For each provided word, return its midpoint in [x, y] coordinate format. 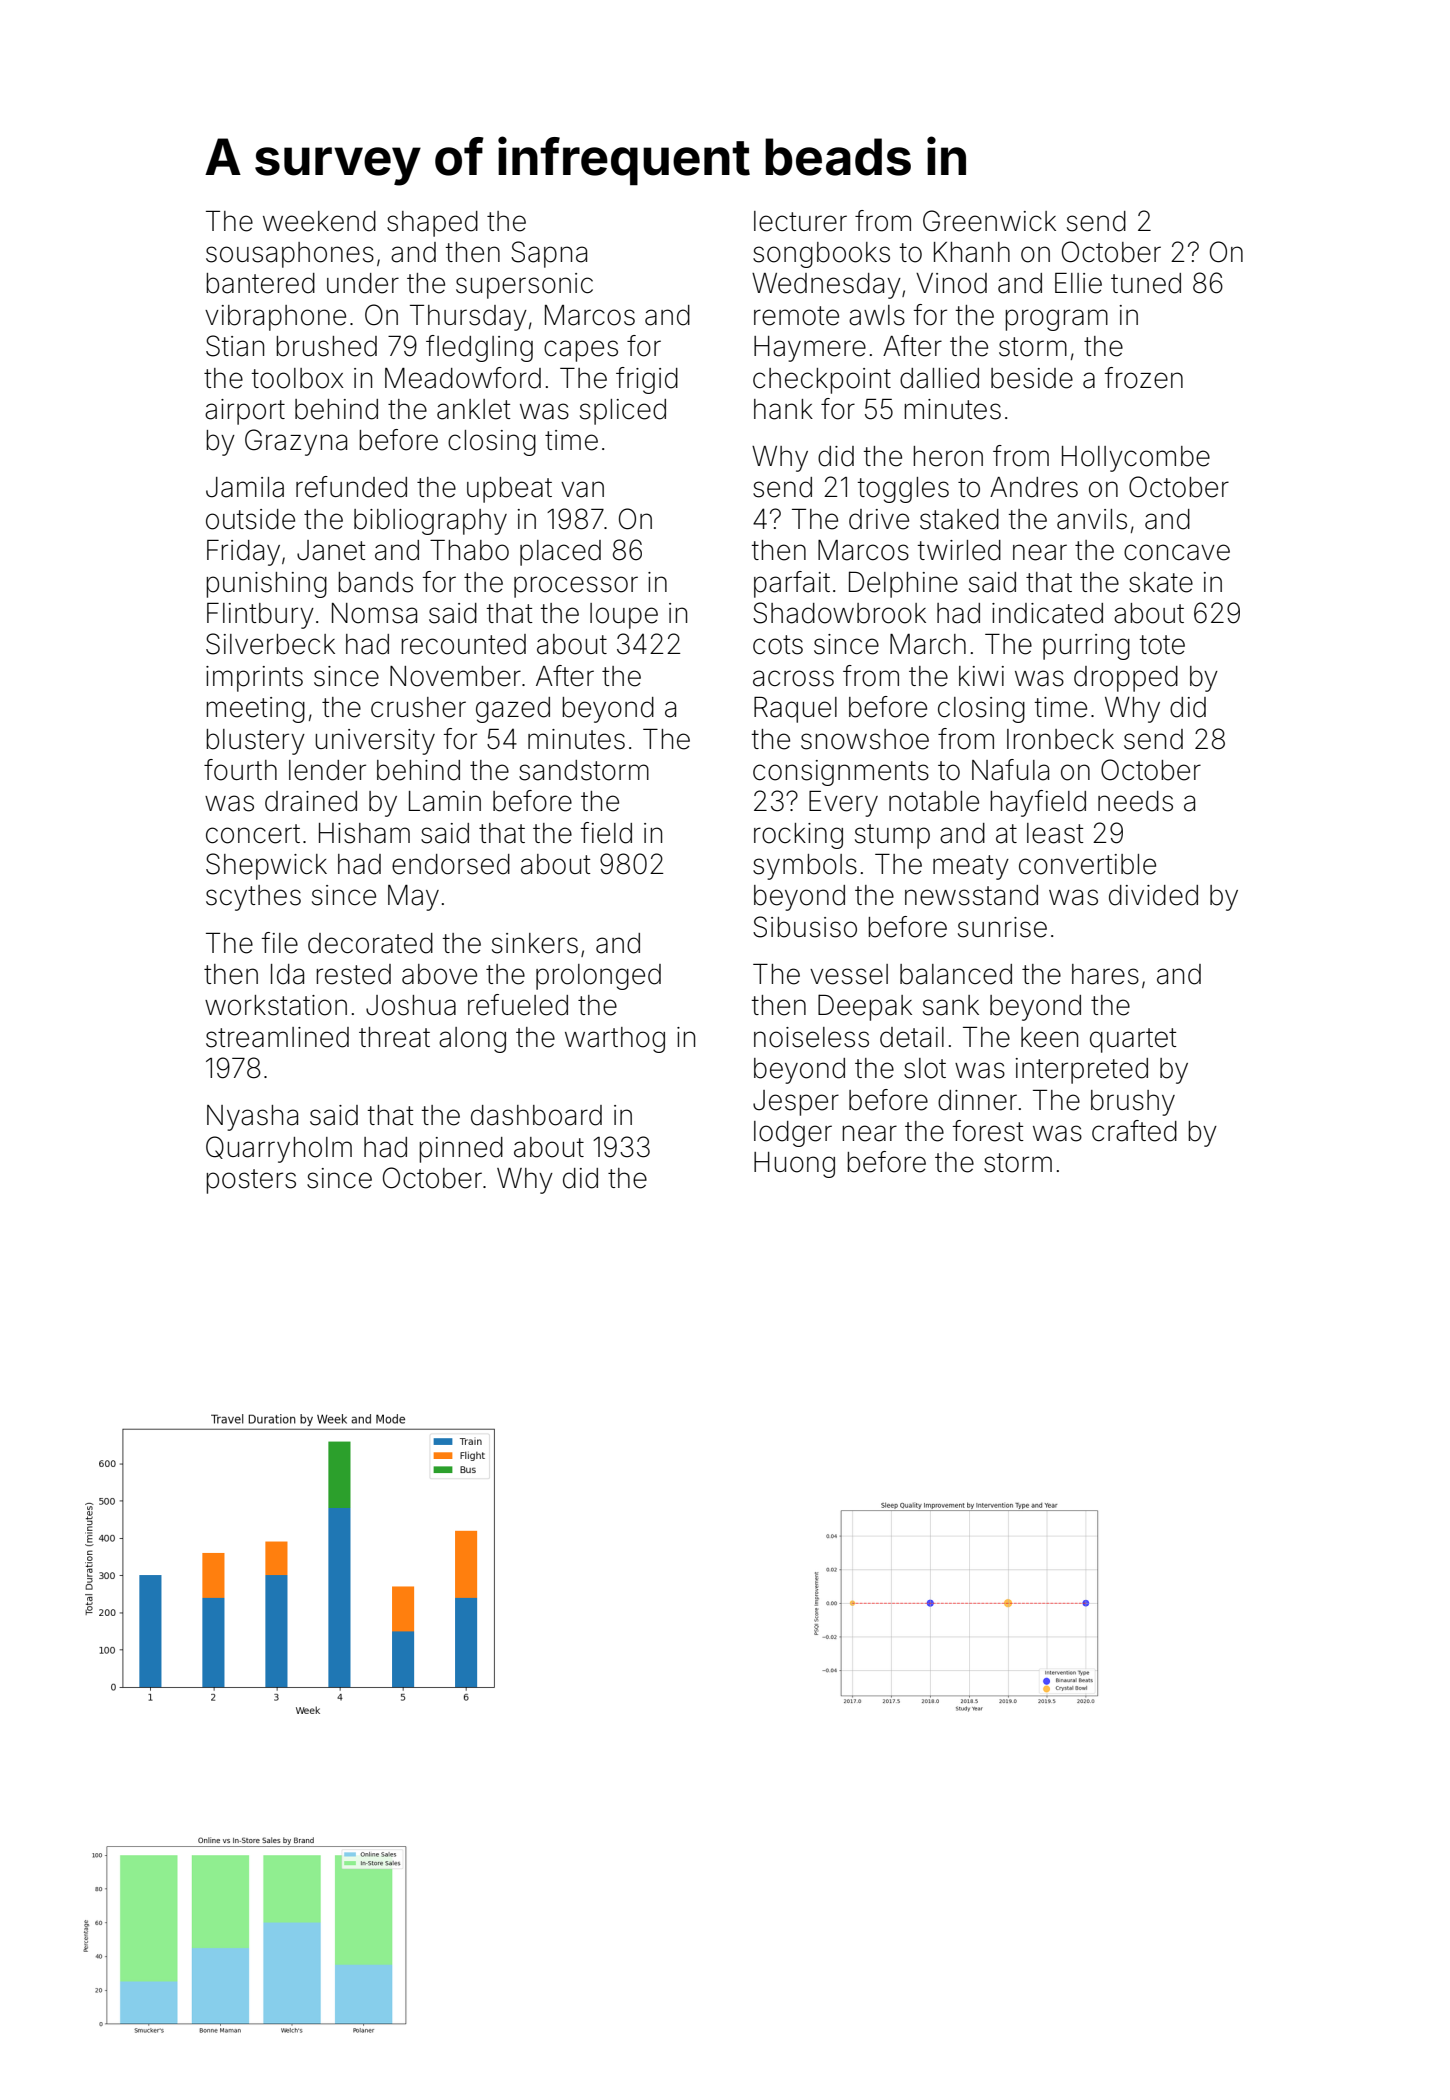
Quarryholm [279, 1149]
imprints [254, 679]
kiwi [981, 676]
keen [1049, 1037]
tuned [1146, 283]
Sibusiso [805, 927]
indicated [1047, 613]
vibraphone [275, 318]
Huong [794, 1165]
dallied [939, 378]
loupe [624, 616]
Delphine [903, 584]
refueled [518, 1005]
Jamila [245, 487]
